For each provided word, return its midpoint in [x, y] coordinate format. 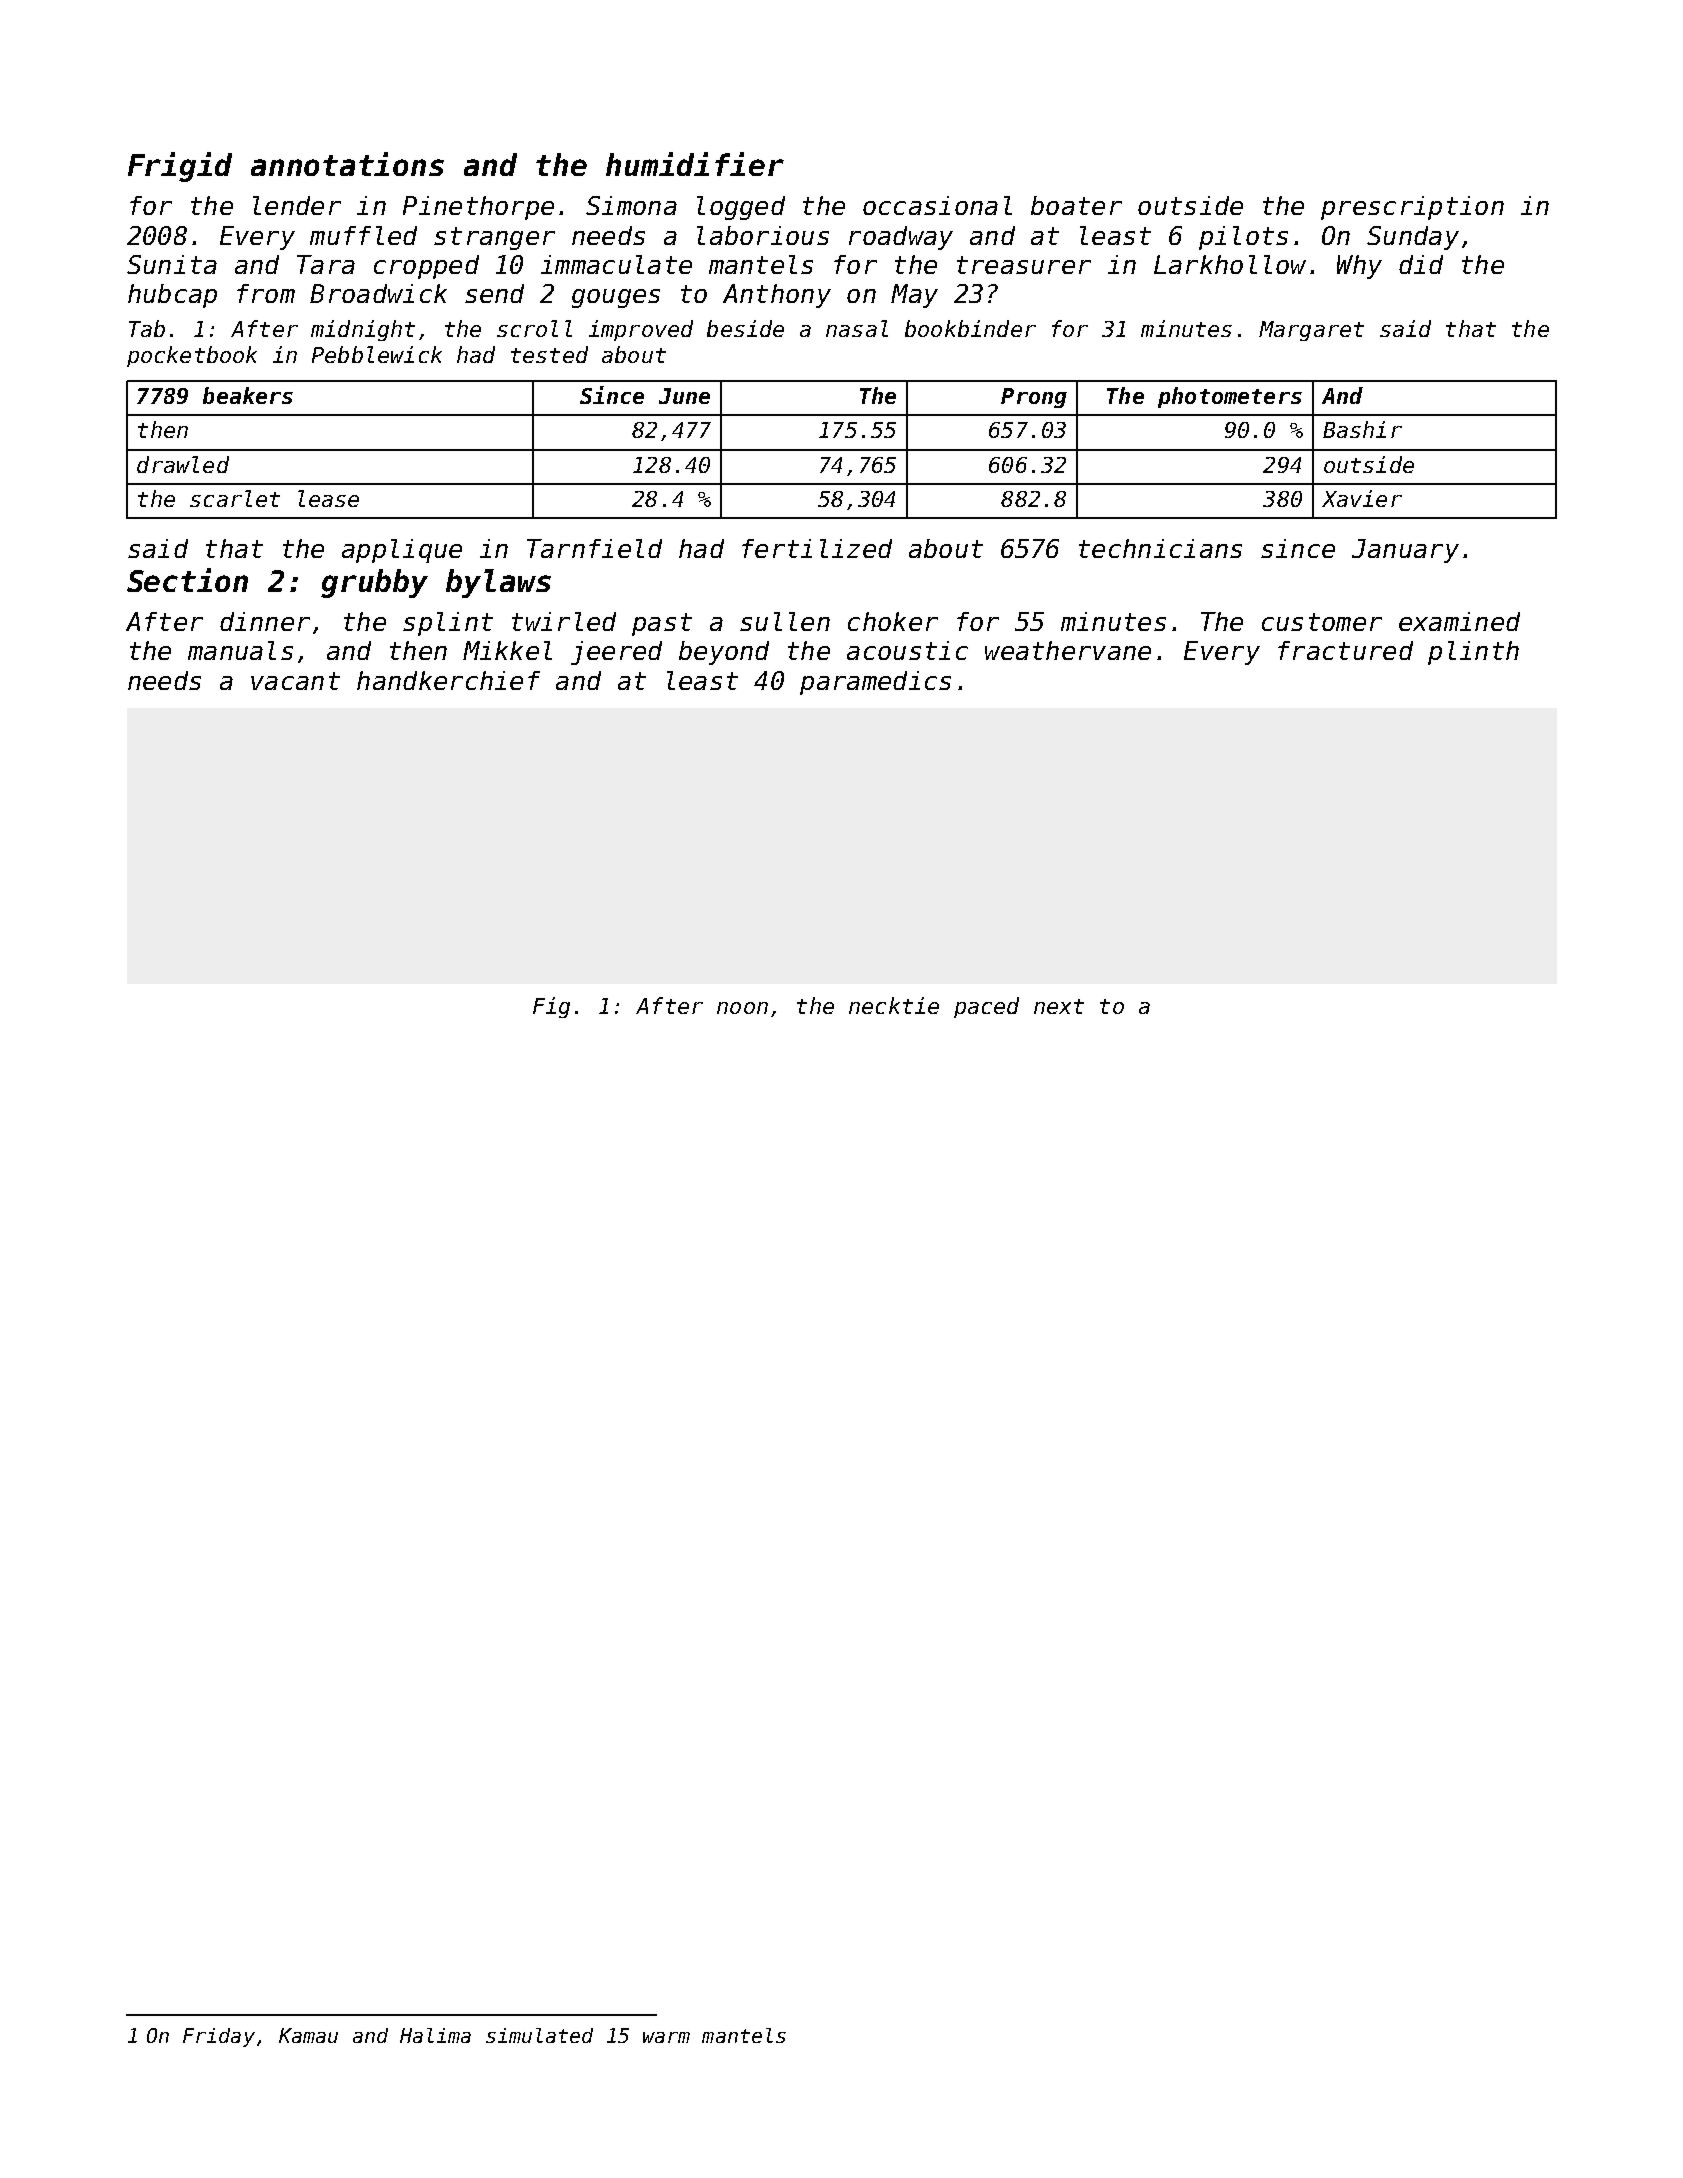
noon [742, 1008]
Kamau [308, 2035]
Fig [551, 1007]
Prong [1034, 398]
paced [986, 1007]
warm [666, 2037]
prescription [1412, 208]
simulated [539, 2035]
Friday [219, 2037]
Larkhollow [1230, 264]
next [1059, 1006]
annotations [347, 164]
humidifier [695, 164]
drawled [183, 464]
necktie [894, 1005]
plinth [1473, 653]
